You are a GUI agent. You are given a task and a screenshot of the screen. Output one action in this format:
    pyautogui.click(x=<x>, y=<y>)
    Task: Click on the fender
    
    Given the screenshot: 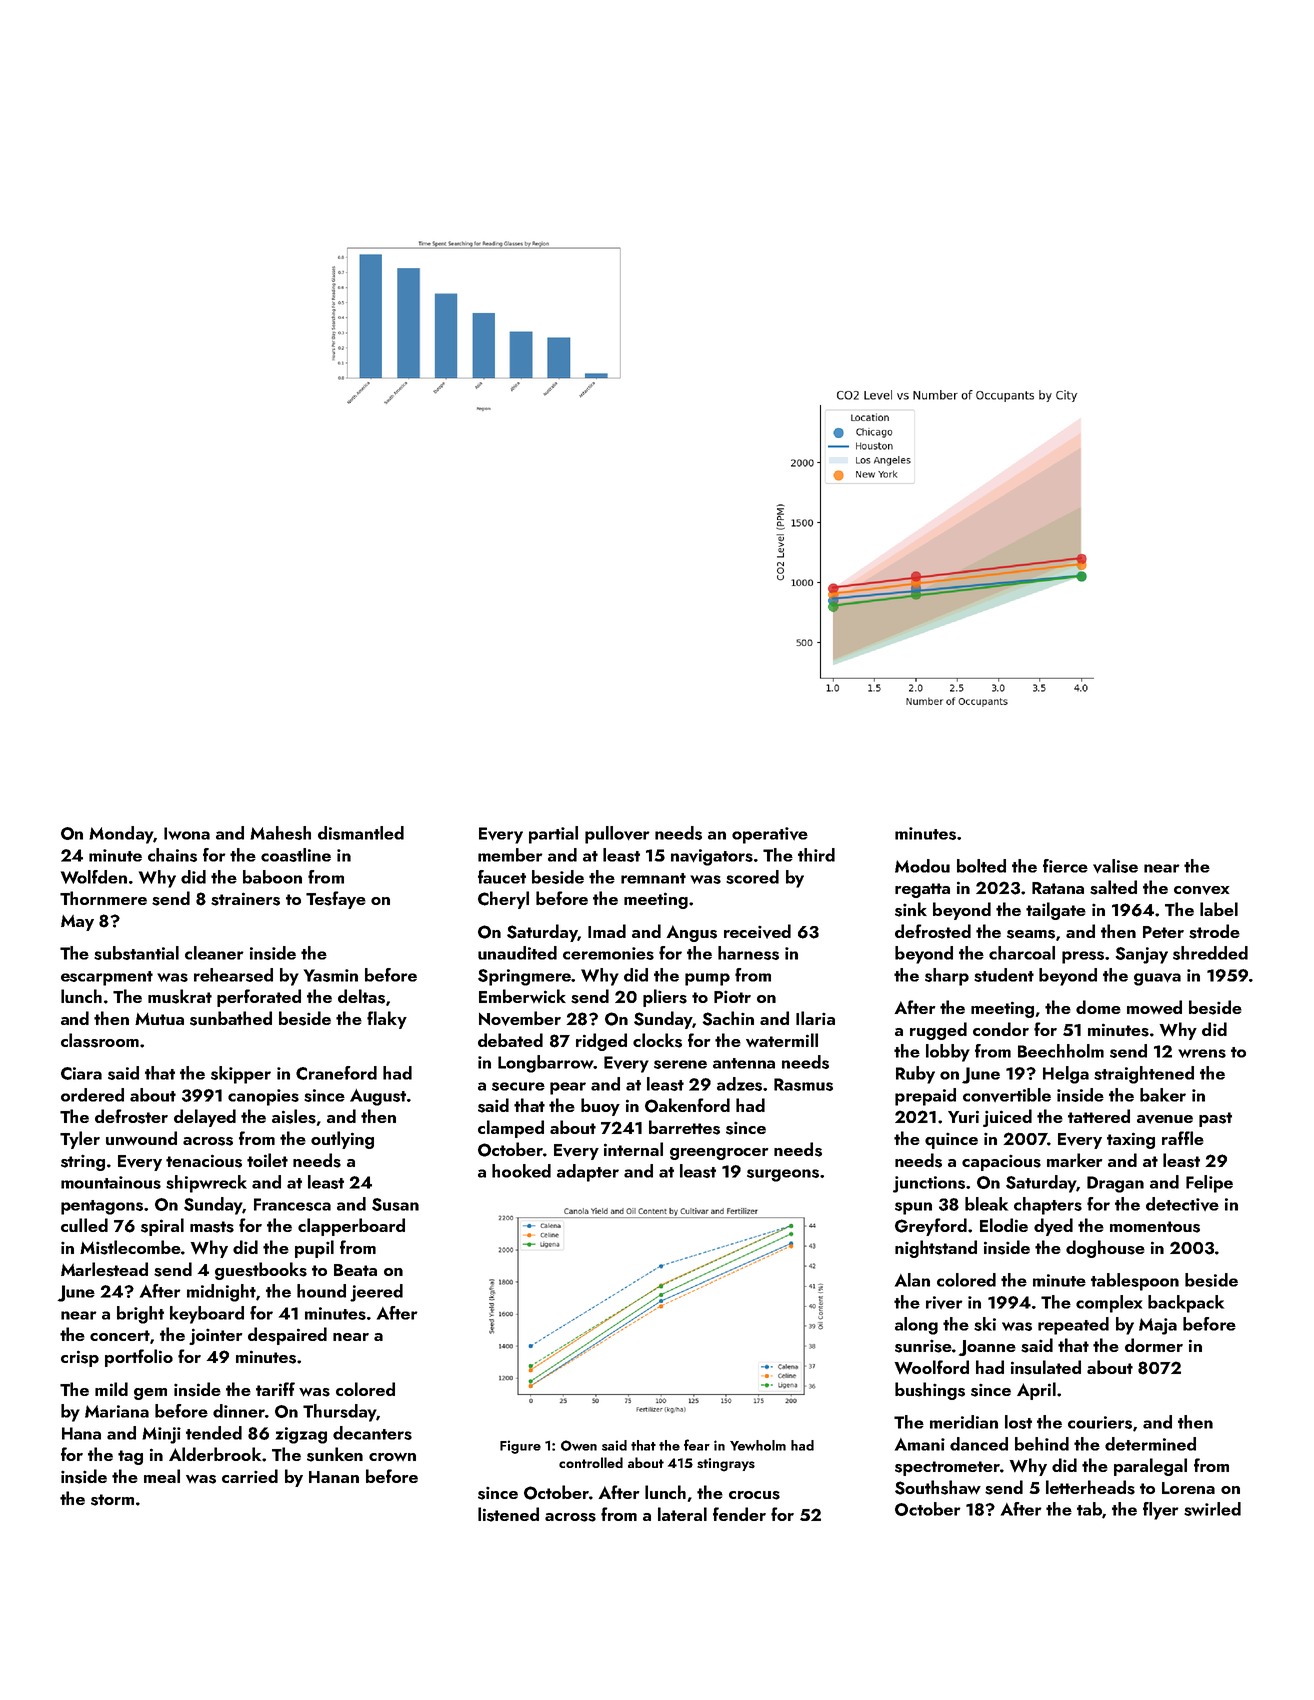 What is the action you would take?
    pyautogui.click(x=739, y=1514)
